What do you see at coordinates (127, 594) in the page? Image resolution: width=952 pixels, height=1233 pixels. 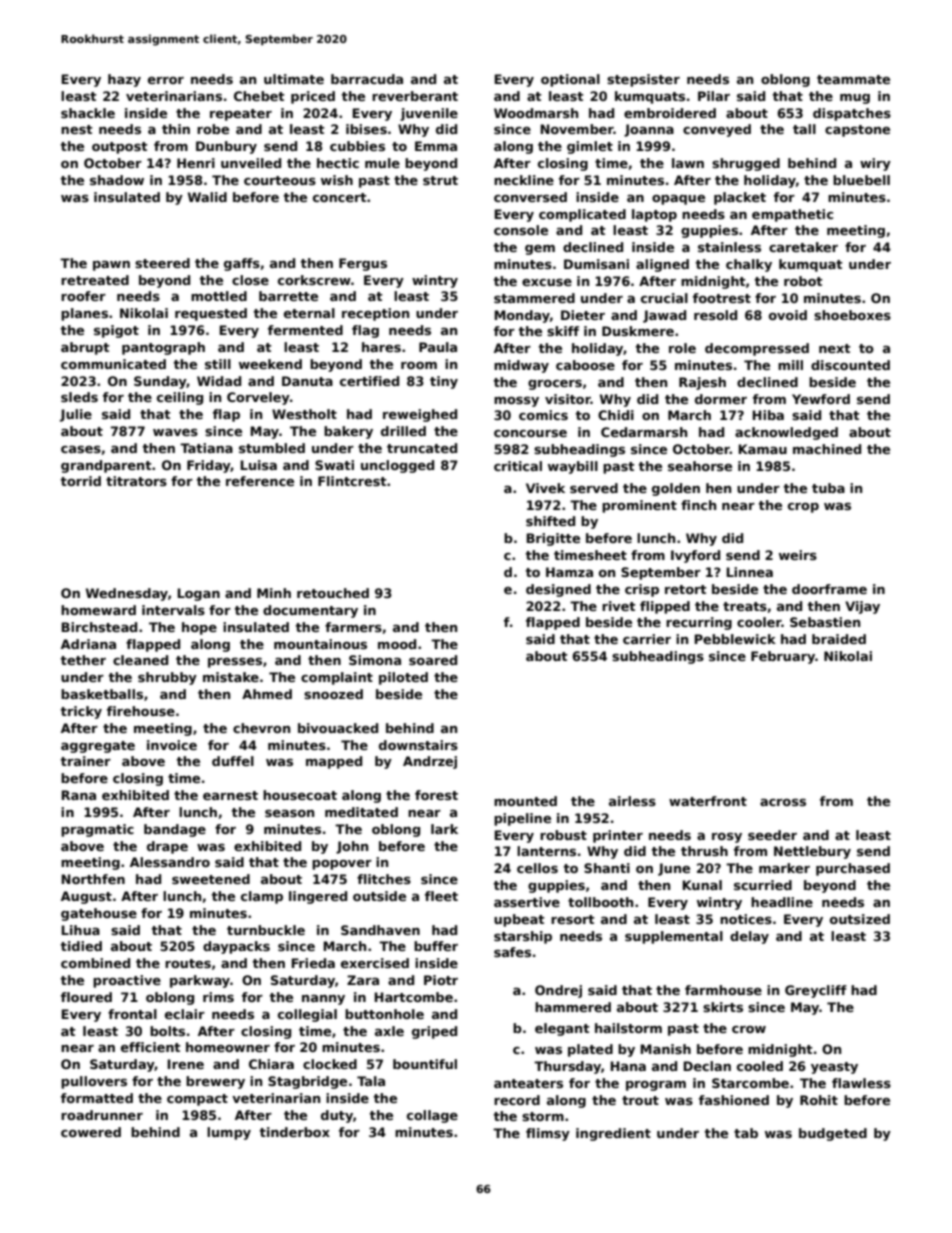 I see `Wednesday` at bounding box center [127, 594].
